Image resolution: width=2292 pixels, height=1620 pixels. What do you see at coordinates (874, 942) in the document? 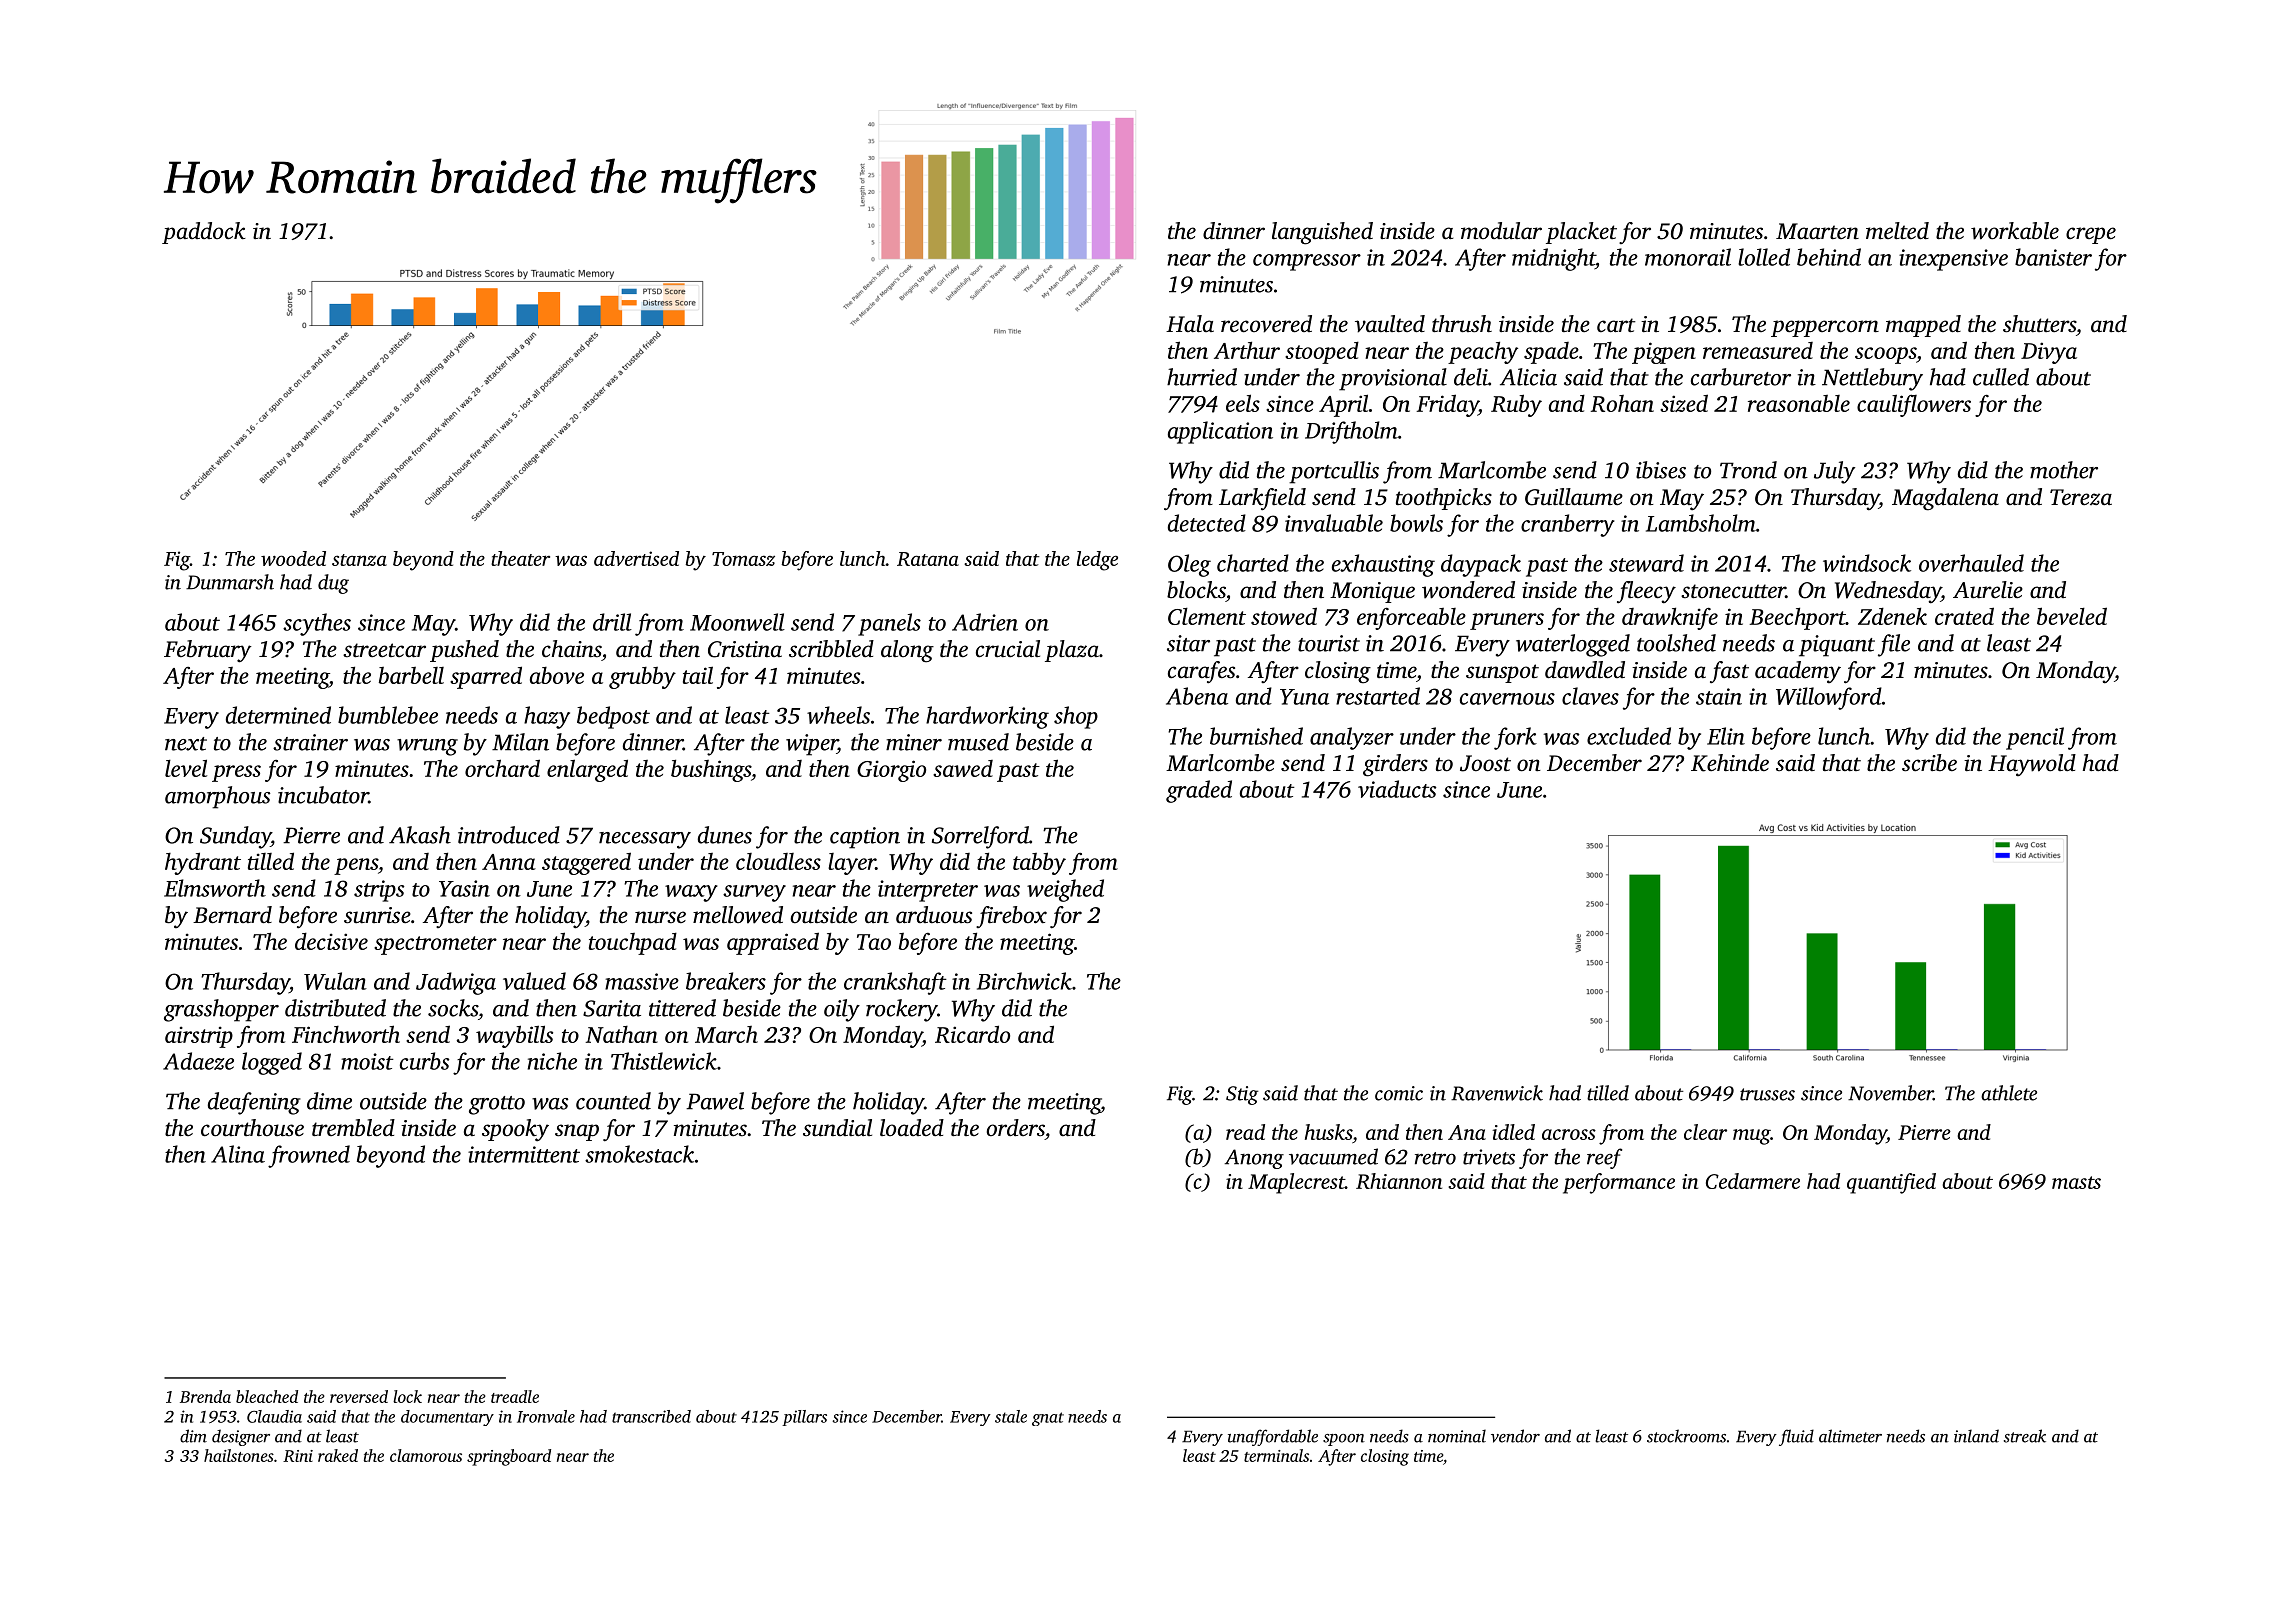
I see `Tao` at bounding box center [874, 942].
